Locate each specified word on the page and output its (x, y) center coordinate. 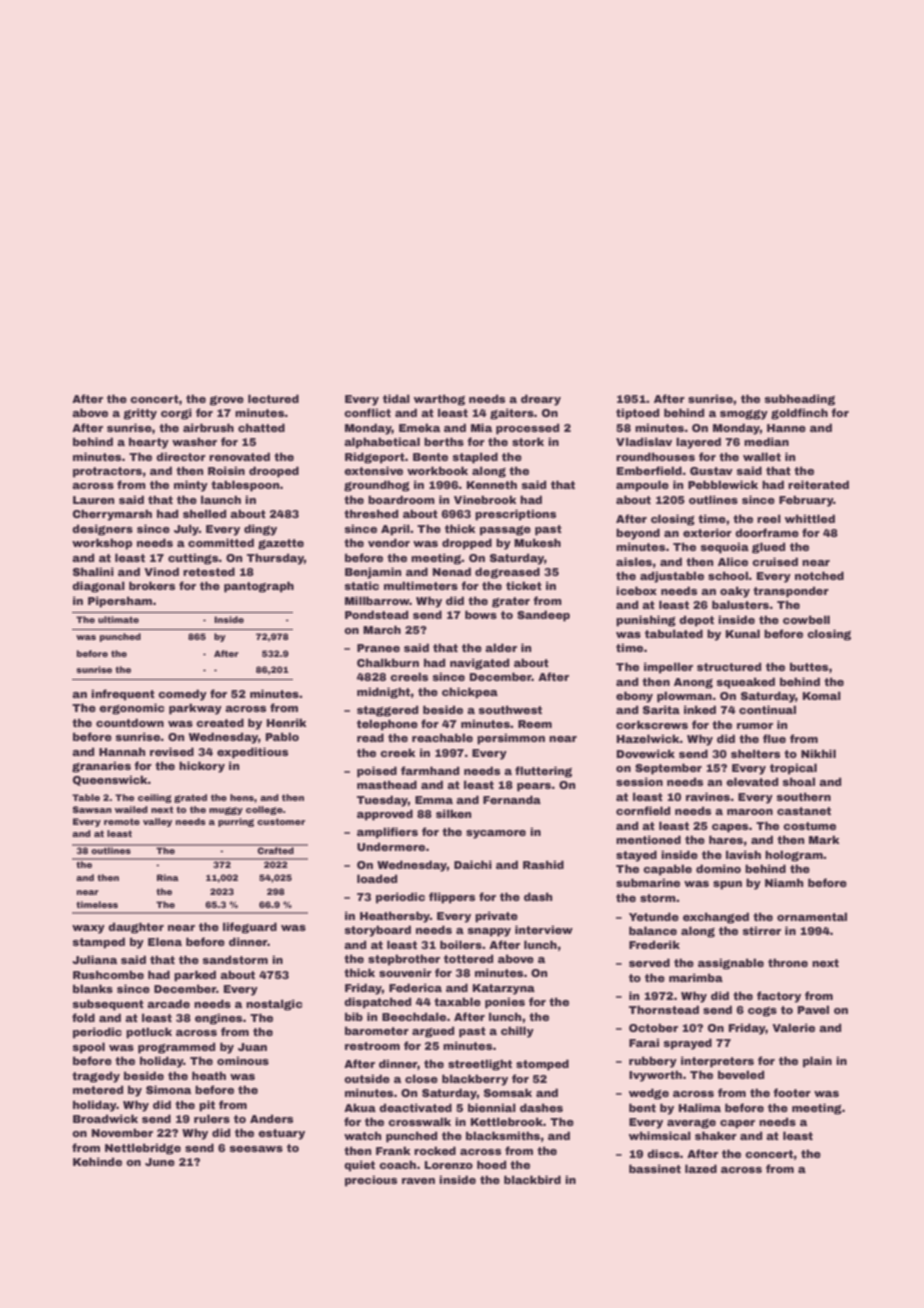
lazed (701, 1168)
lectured (273, 398)
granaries (101, 767)
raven (418, 1181)
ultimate (118, 619)
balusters (740, 604)
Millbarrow (377, 600)
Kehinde (97, 1161)
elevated (752, 781)
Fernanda (512, 799)
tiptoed (638, 414)
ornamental (812, 916)
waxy (88, 929)
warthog (439, 400)
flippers (452, 898)
